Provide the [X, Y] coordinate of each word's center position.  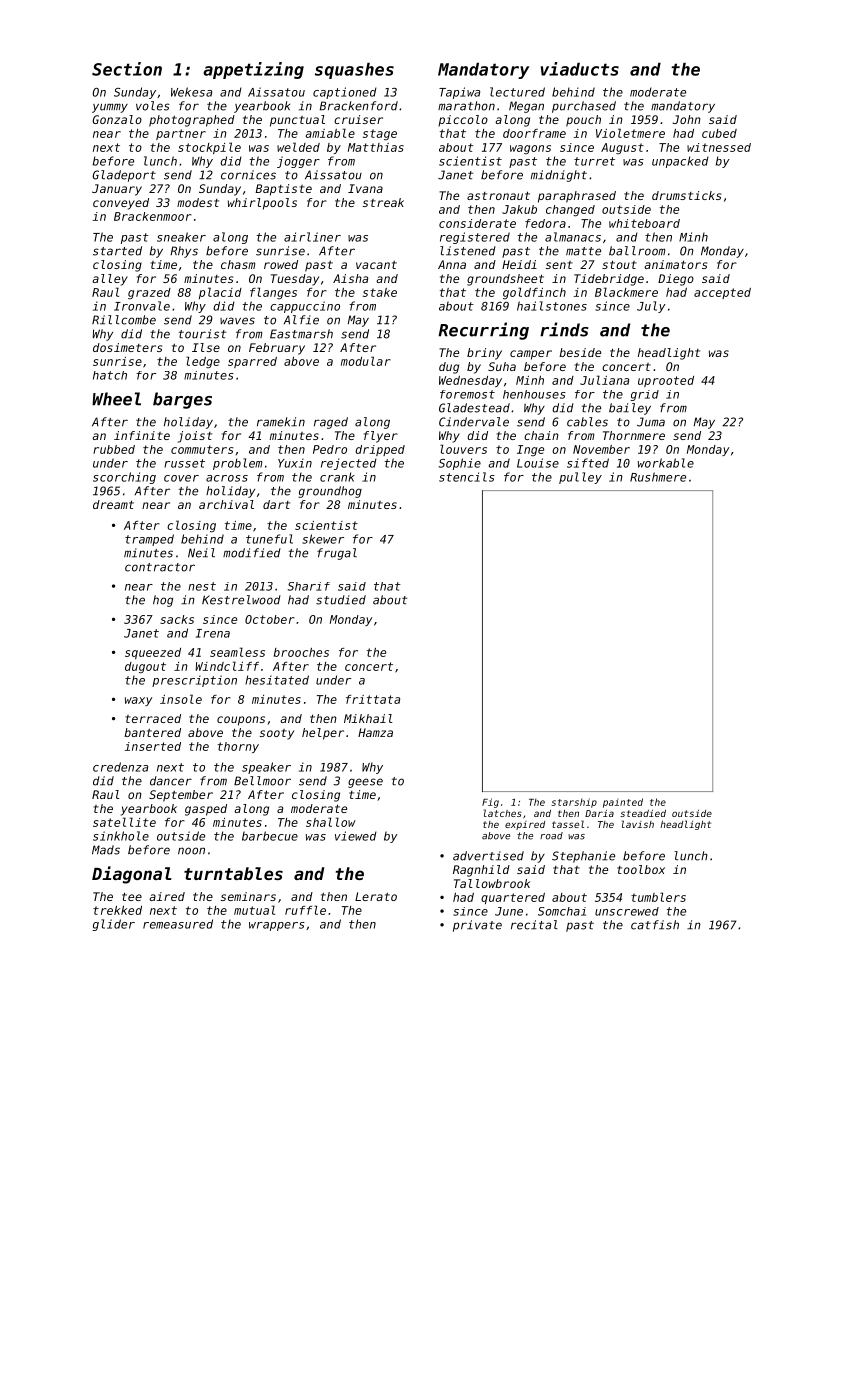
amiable [330, 133]
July [651, 307]
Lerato [376, 896]
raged [331, 423]
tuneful [269, 539]
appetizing [253, 70]
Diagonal [132, 875]
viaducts [580, 69]
